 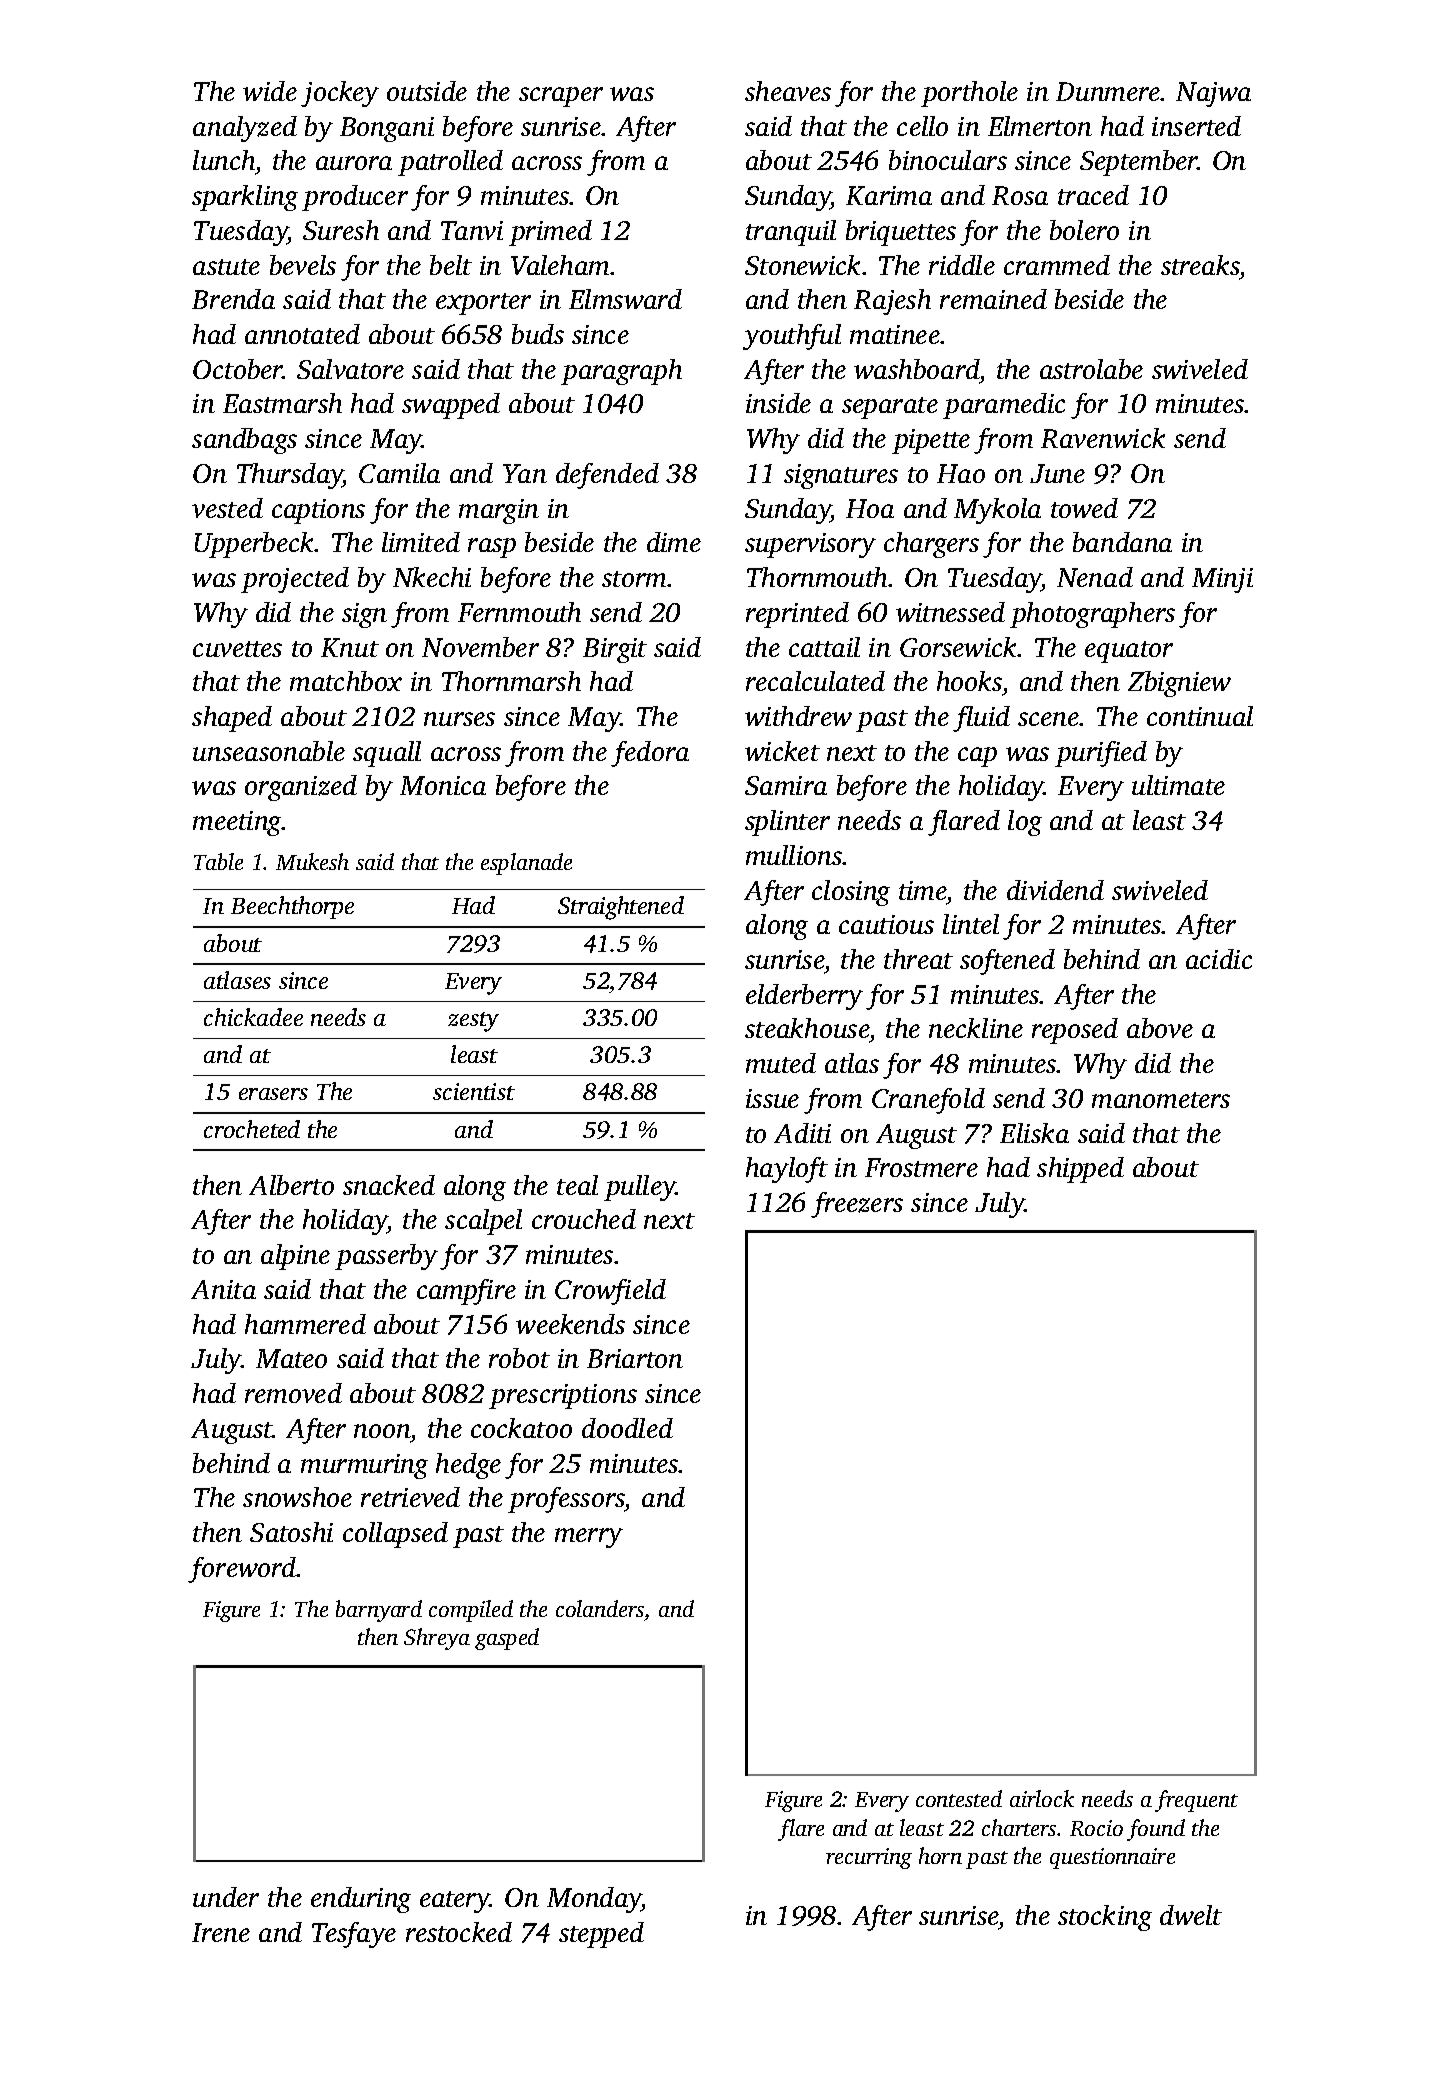 What do you see at coordinates (772, 1098) in the document?
I see `issue` at bounding box center [772, 1098].
